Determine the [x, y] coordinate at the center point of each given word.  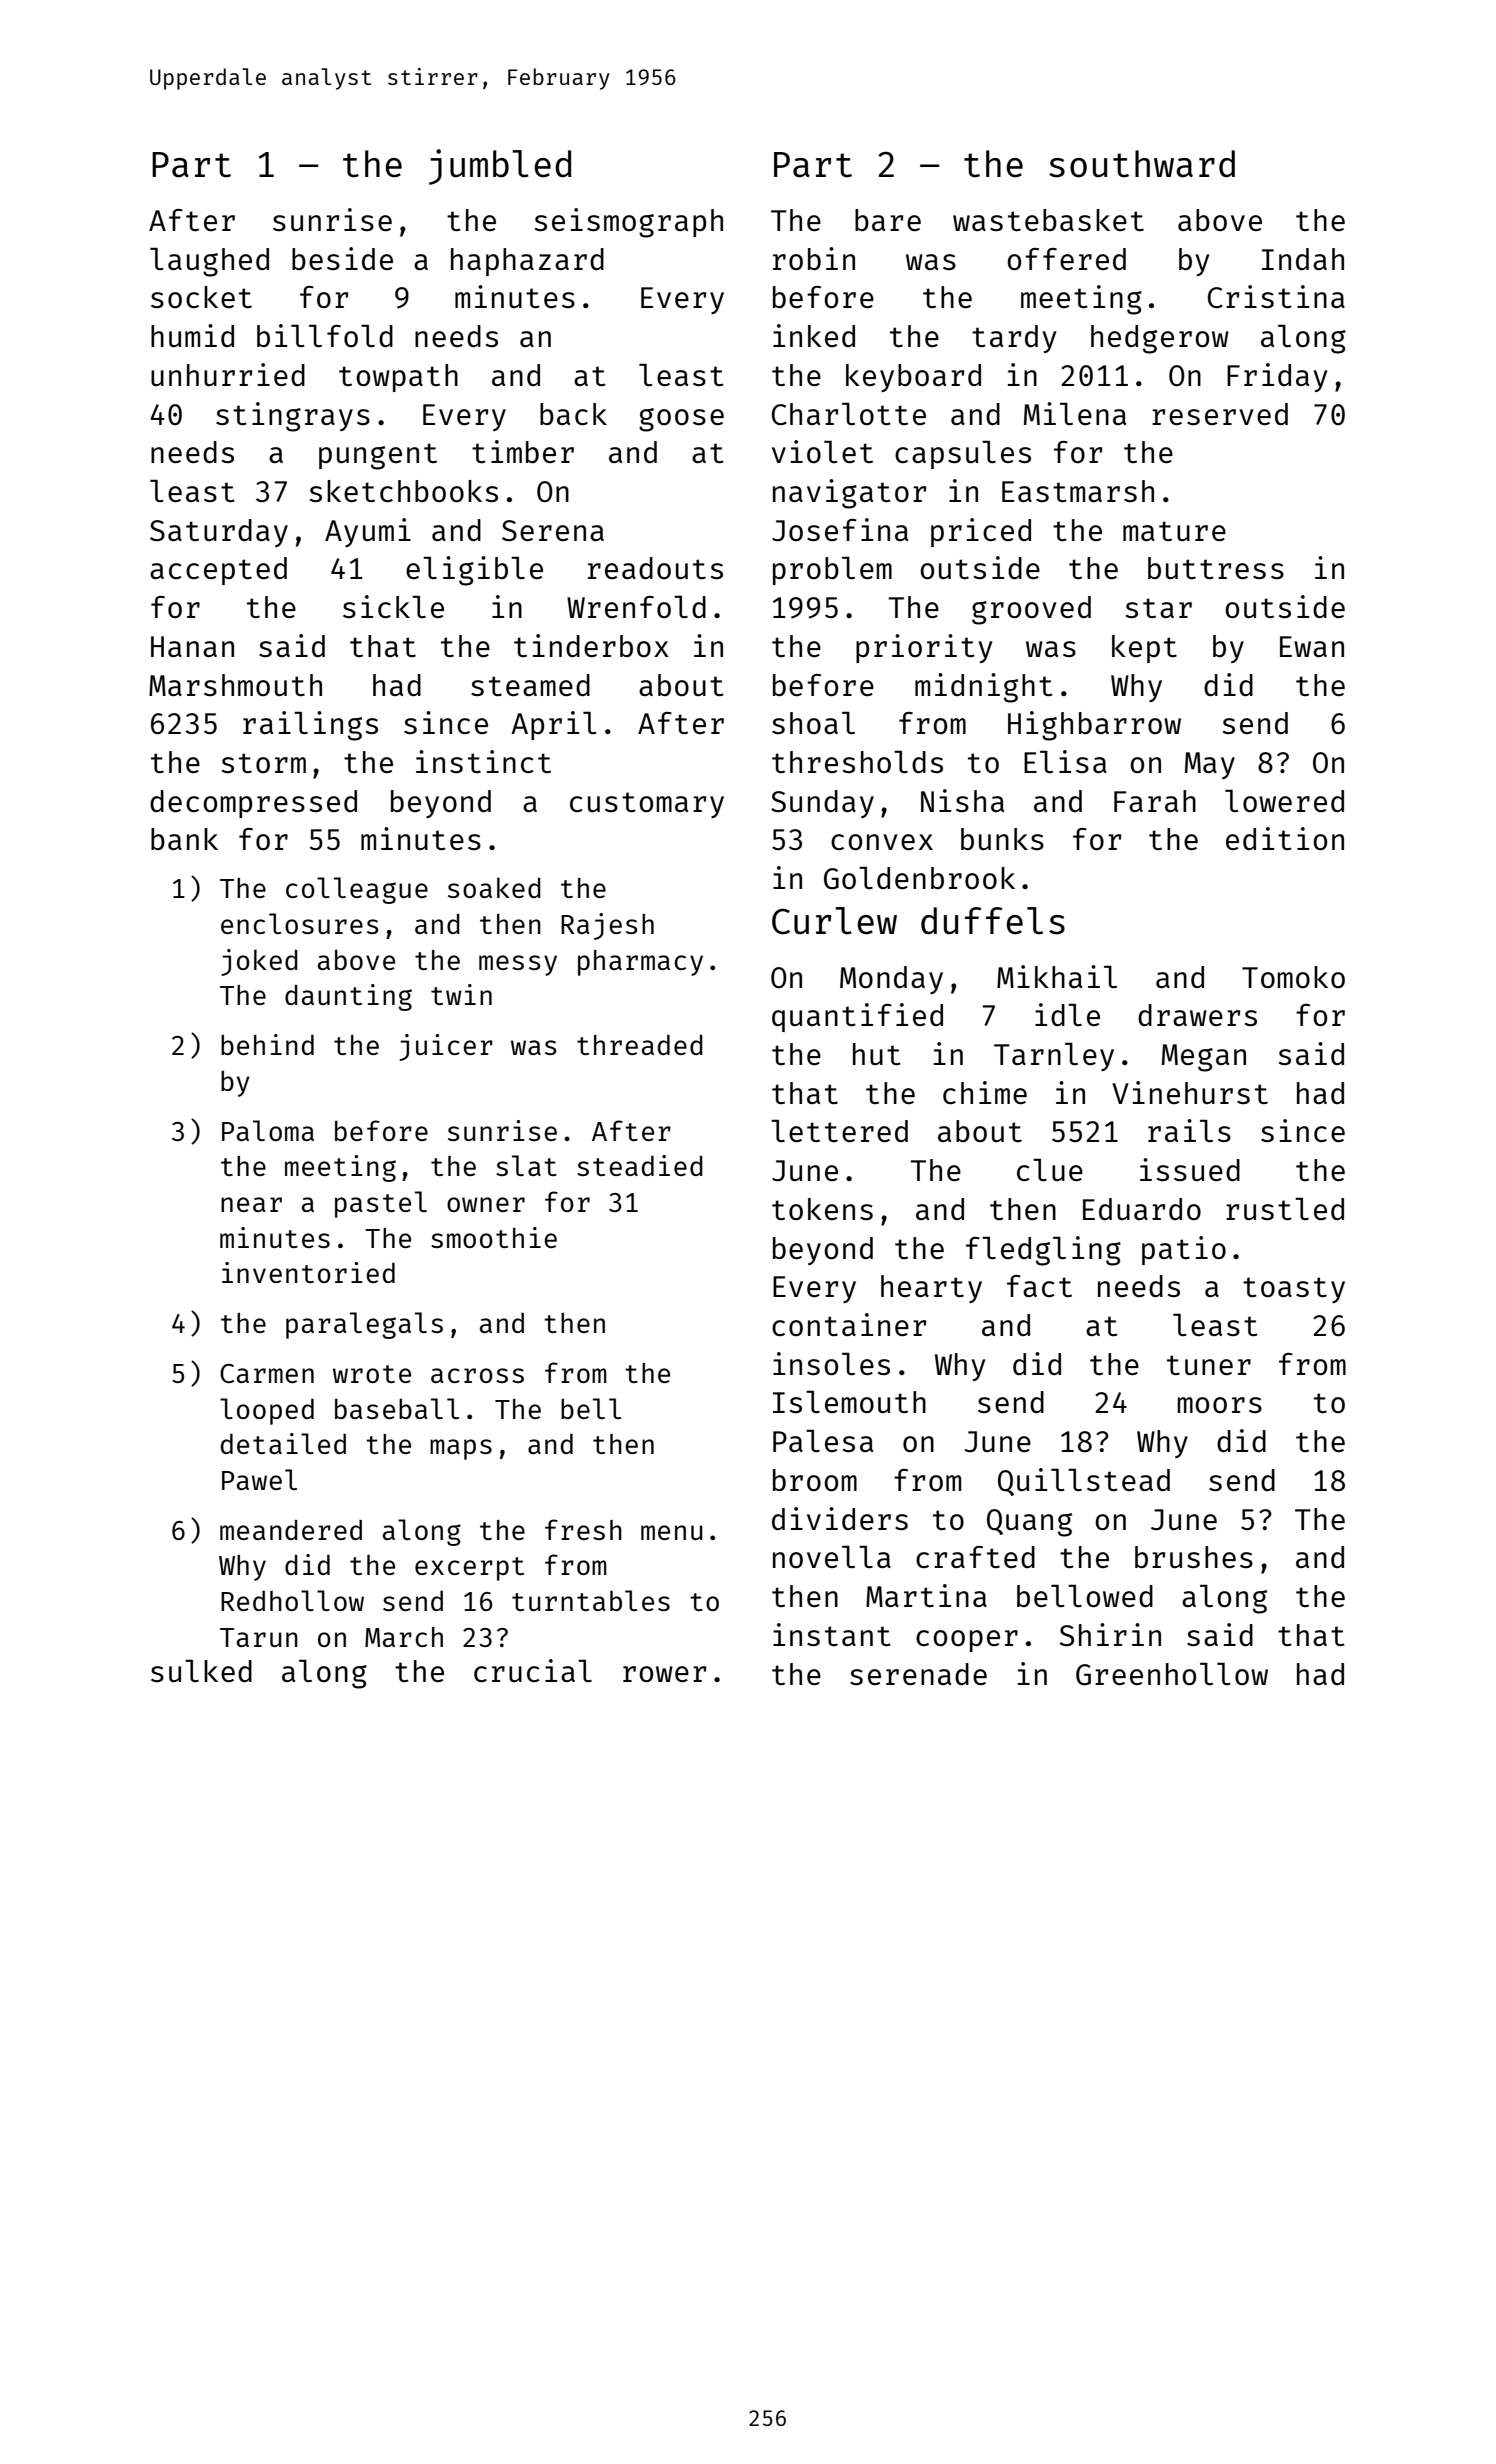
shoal [813, 722]
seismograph [629, 223]
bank [184, 839]
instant [832, 1634]
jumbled [500, 167]
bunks [1002, 839]
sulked [201, 1670]
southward [1142, 164]
